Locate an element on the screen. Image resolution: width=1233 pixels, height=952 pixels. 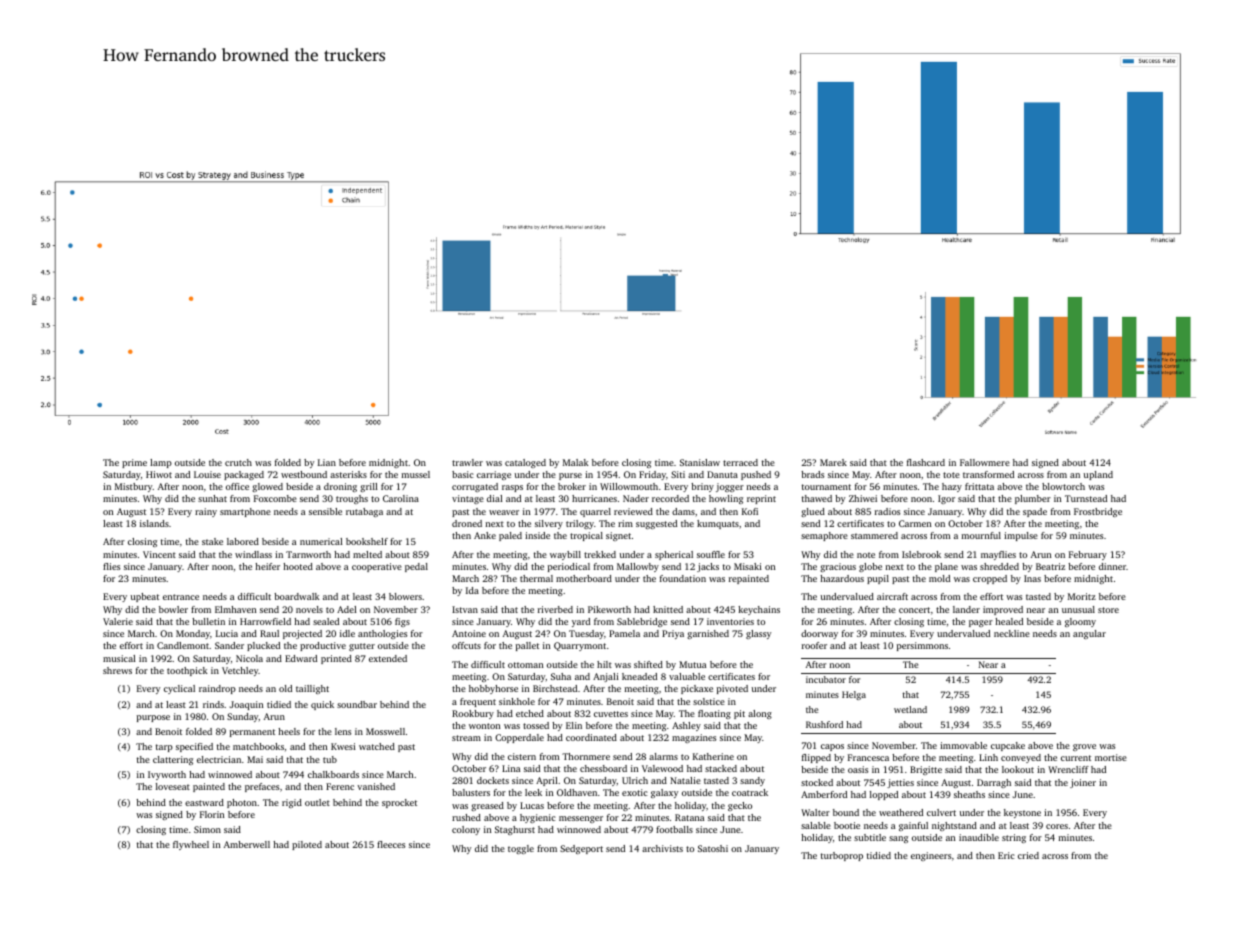
Ulrich is located at coordinates (635, 780).
